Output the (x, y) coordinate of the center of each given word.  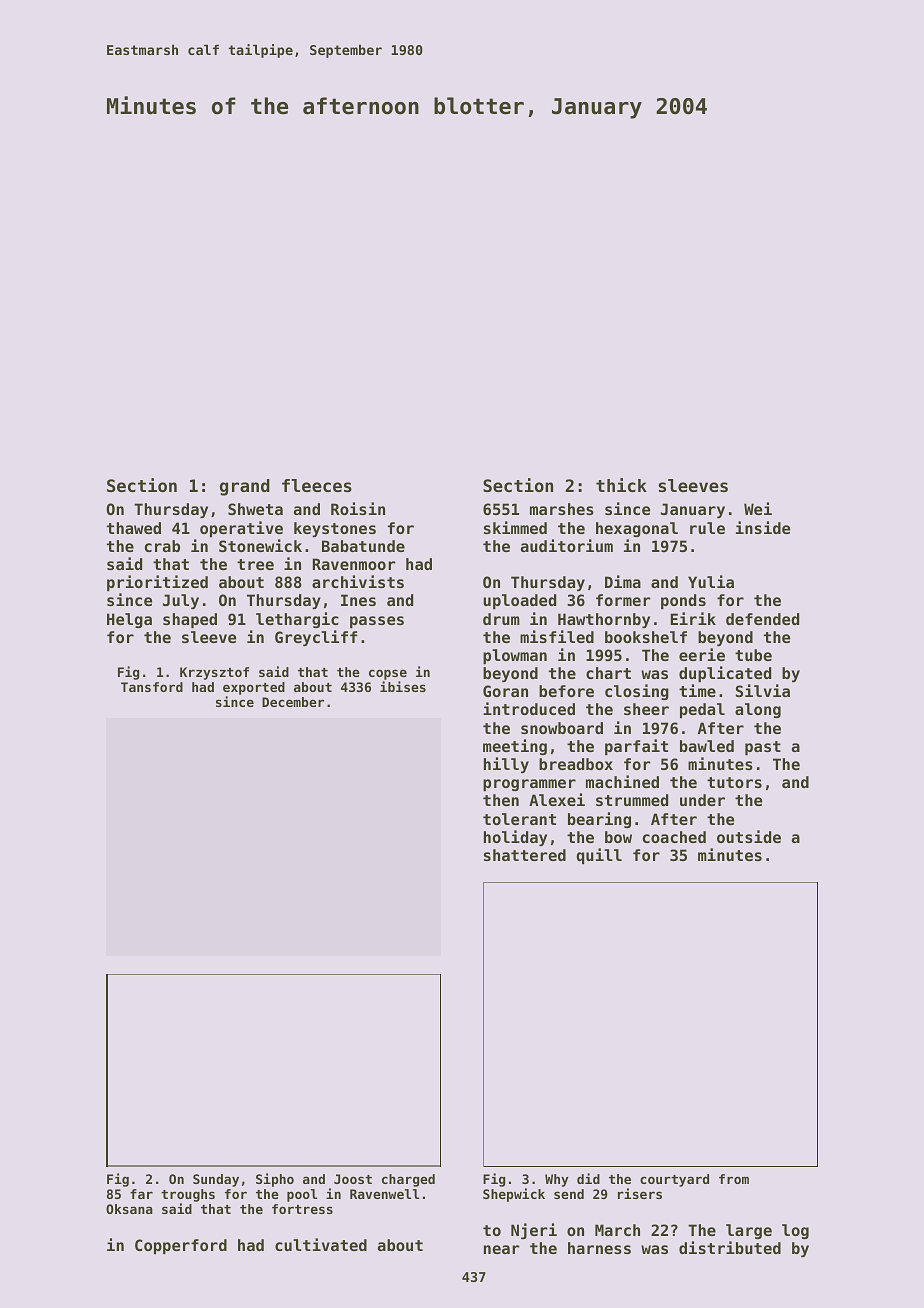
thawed (134, 528)
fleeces (317, 485)
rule (707, 528)
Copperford (181, 1246)
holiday (515, 838)
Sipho (275, 1180)
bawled (707, 746)
